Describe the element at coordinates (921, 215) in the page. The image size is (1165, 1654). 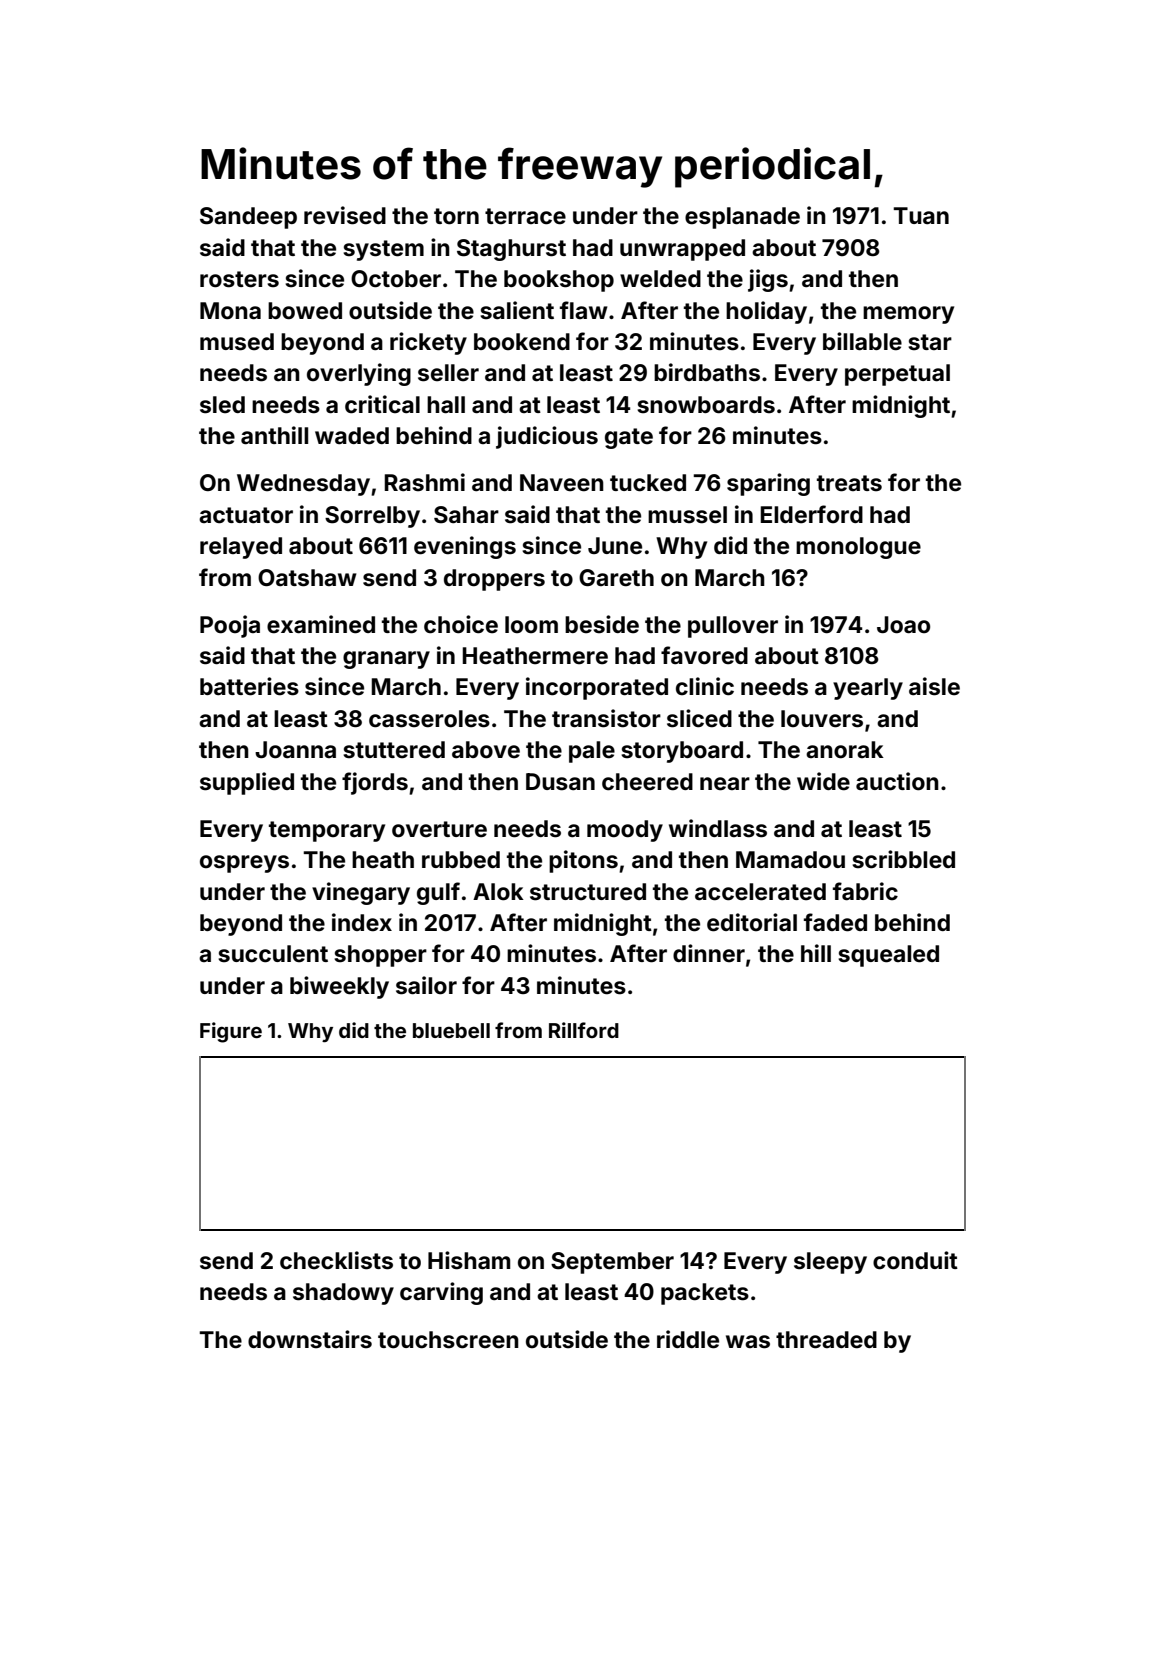
I see `Tuan` at that location.
